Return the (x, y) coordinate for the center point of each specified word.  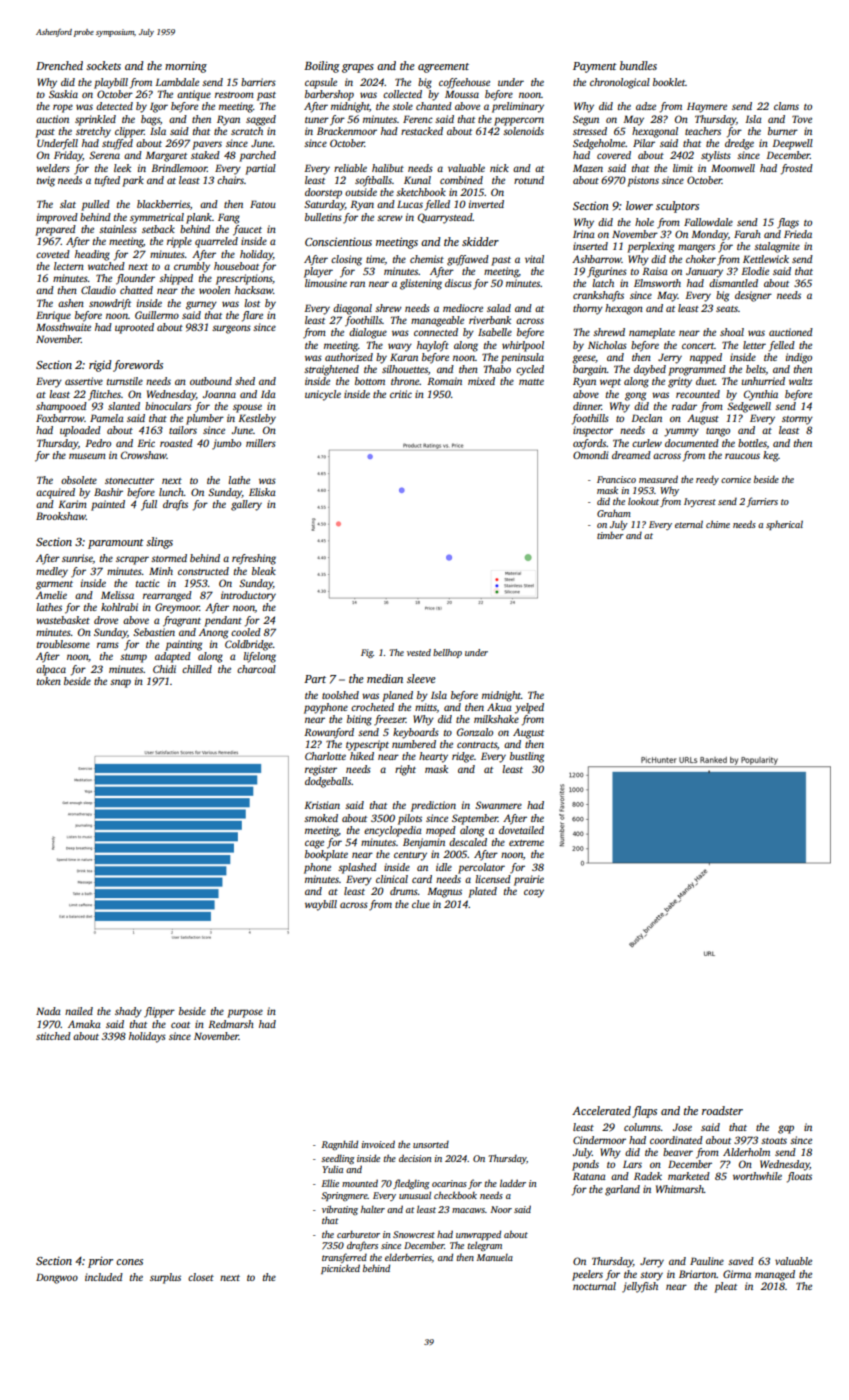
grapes (358, 68)
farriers (762, 502)
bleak (264, 571)
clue (421, 904)
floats (799, 1177)
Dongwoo (57, 1278)
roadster (722, 1110)
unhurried (763, 381)
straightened (331, 370)
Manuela (495, 1257)
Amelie (51, 595)
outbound (211, 381)
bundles (638, 65)
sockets (103, 65)
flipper (159, 1012)
